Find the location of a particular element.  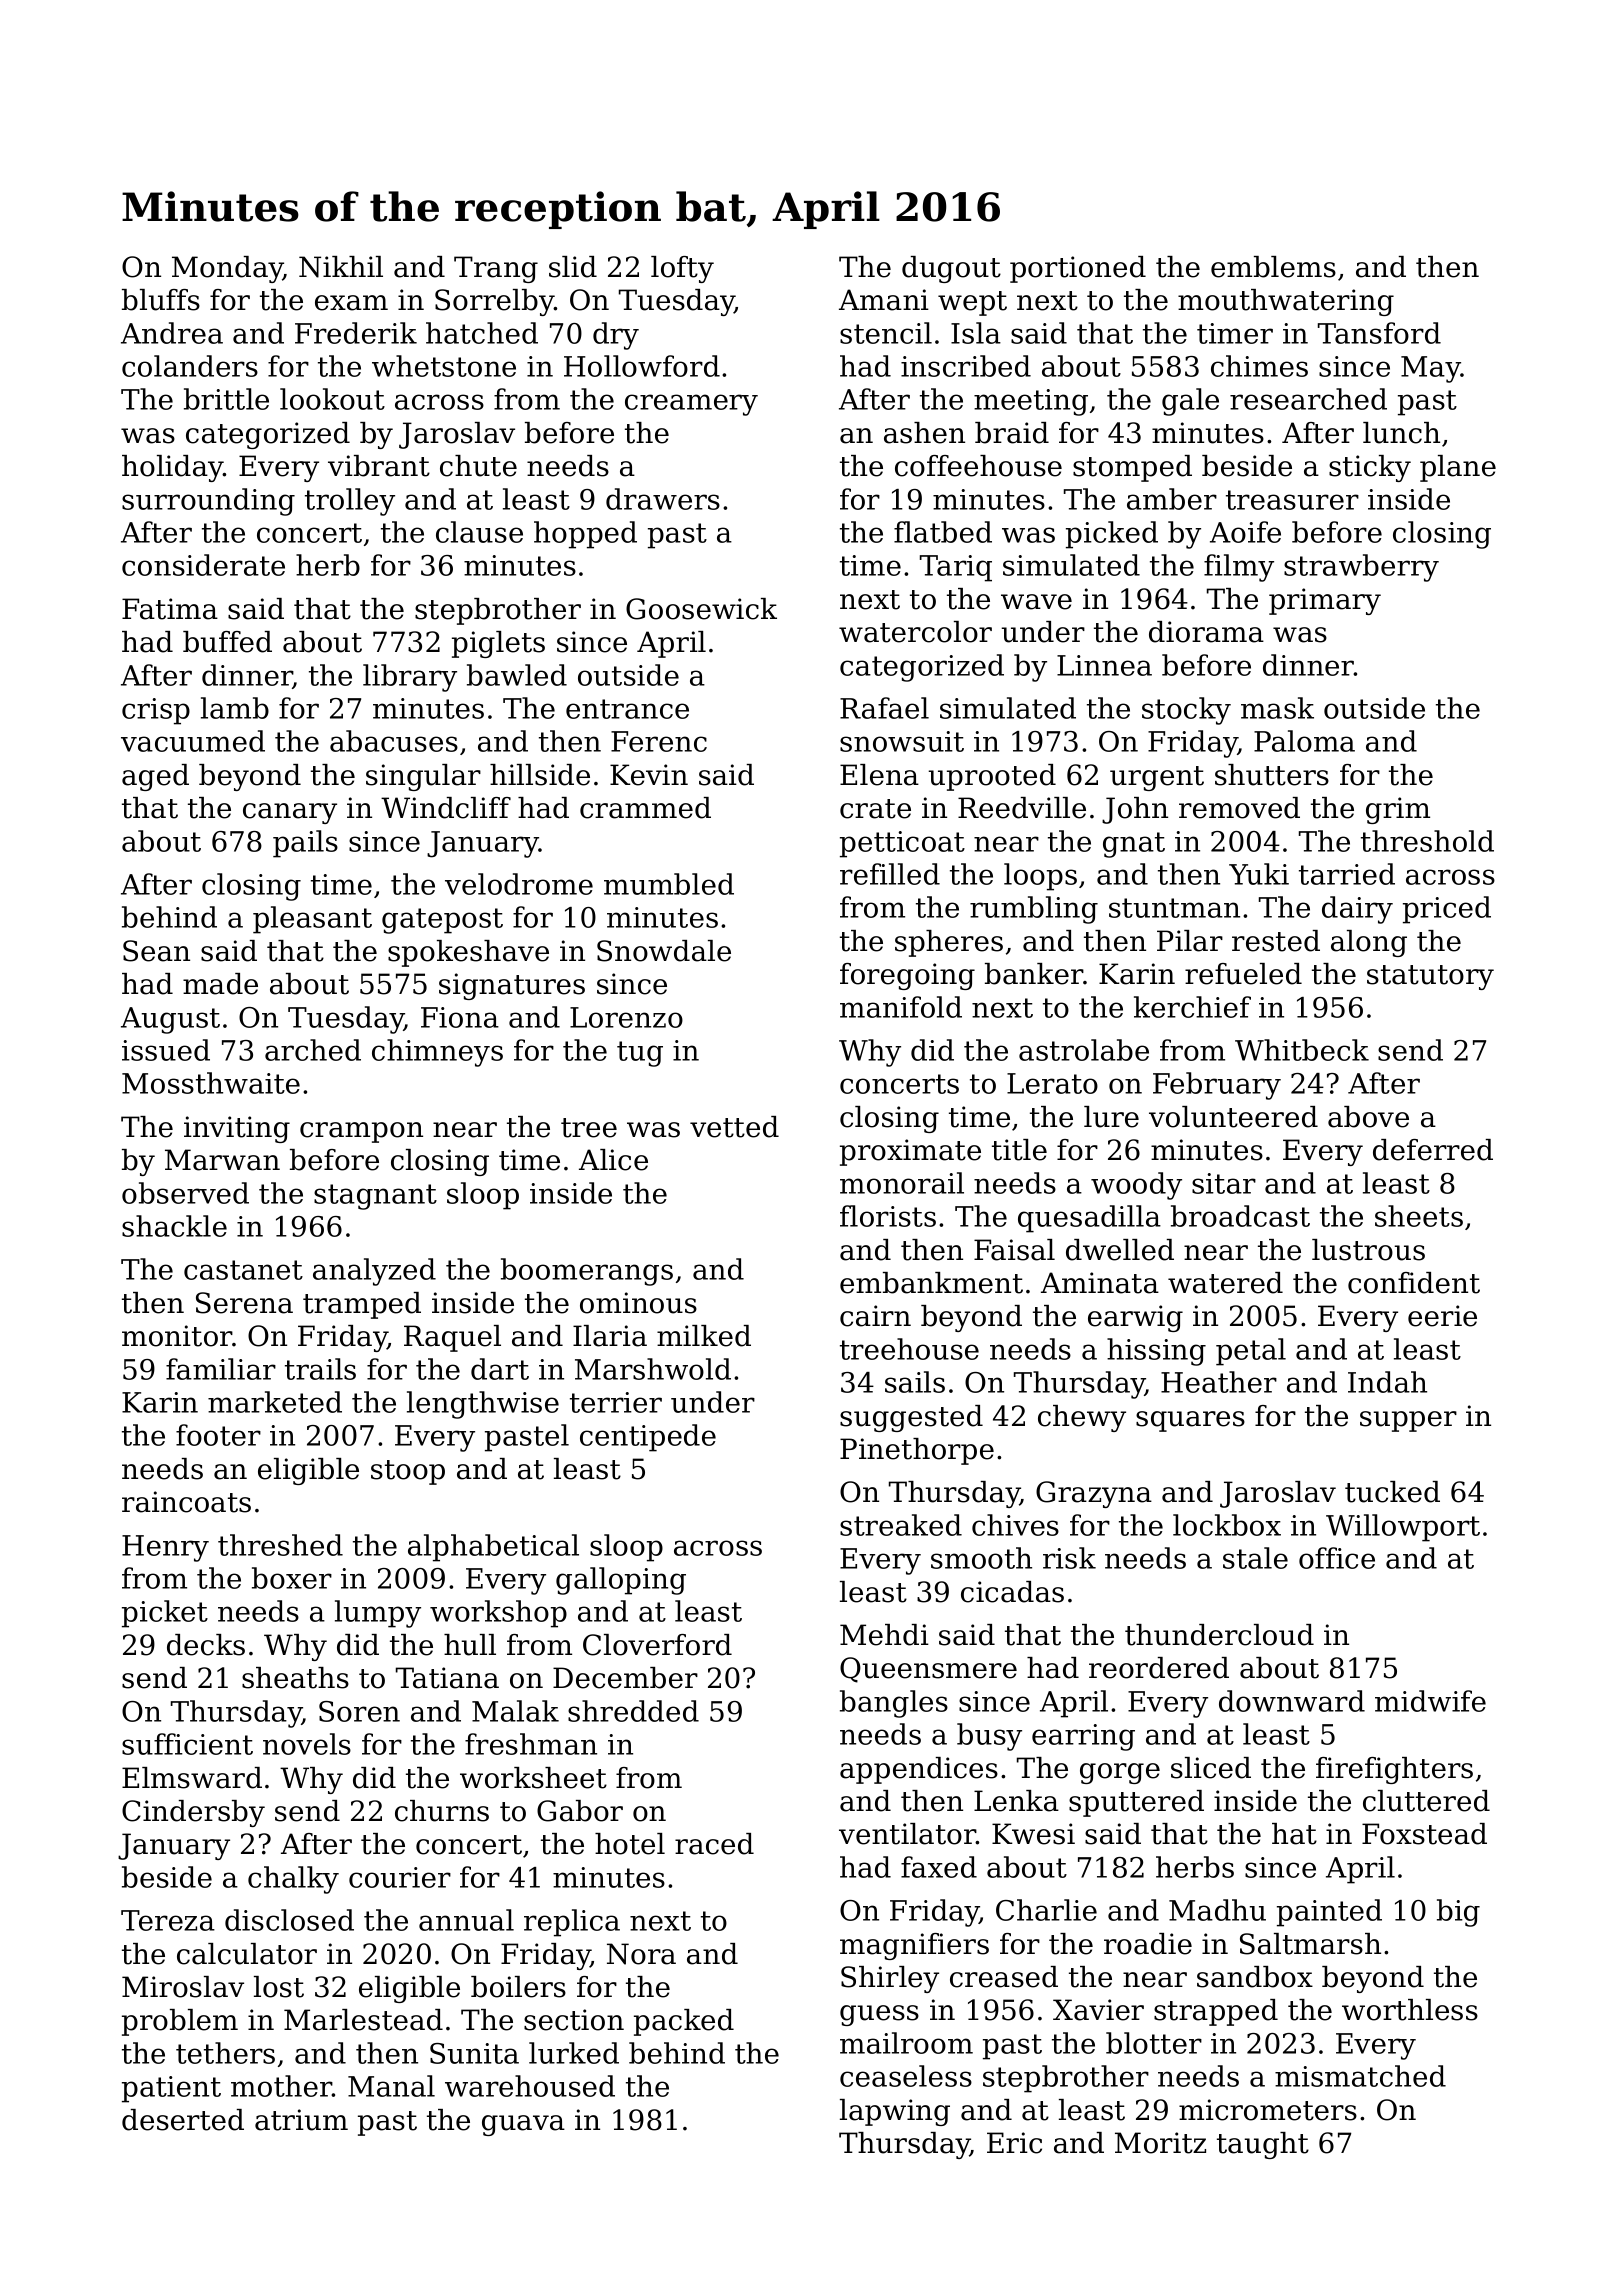

lengthwise is located at coordinates (483, 1405).
